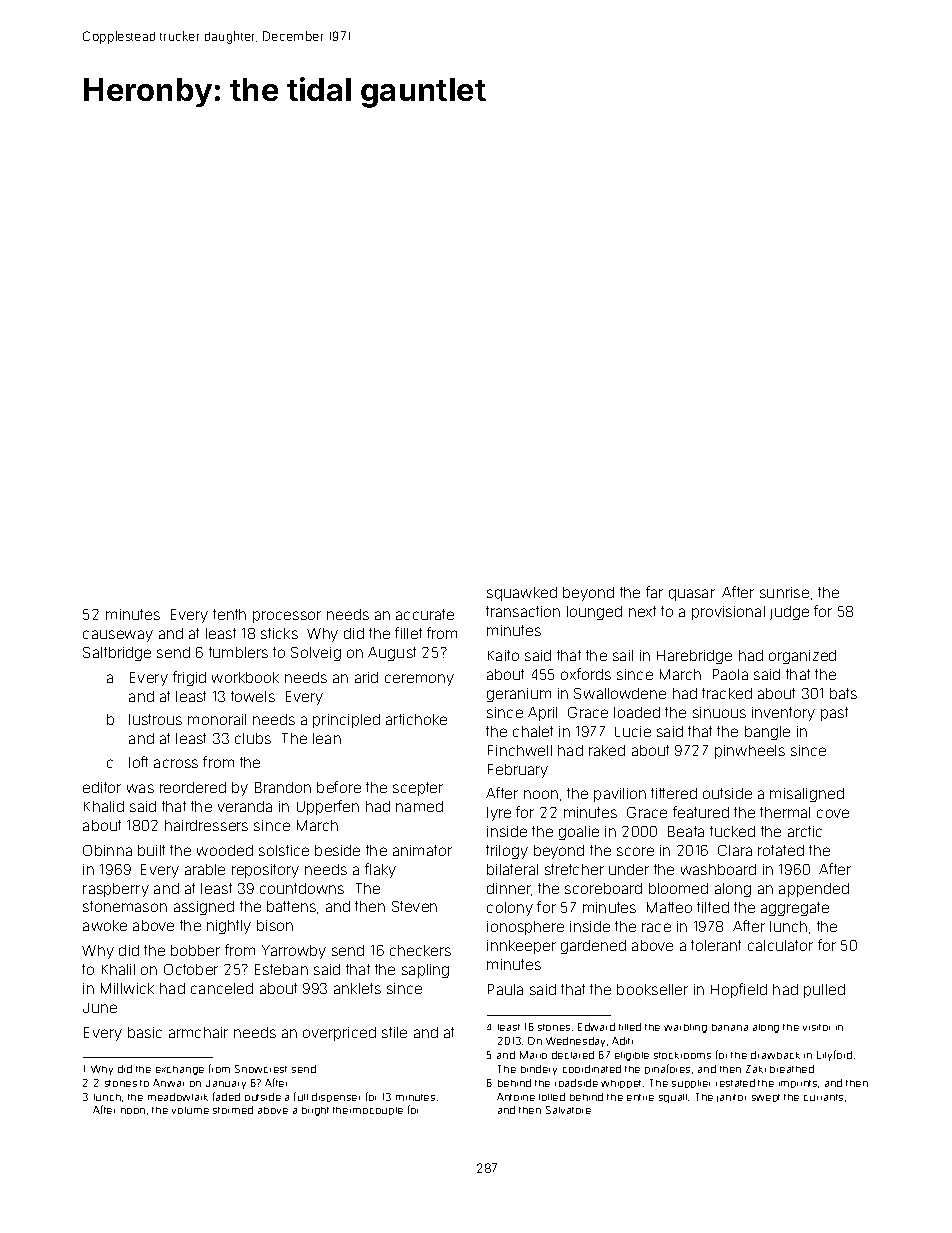 The image size is (952, 1233). Describe the element at coordinates (727, 693) in the screenshot. I see `tracked` at that location.
